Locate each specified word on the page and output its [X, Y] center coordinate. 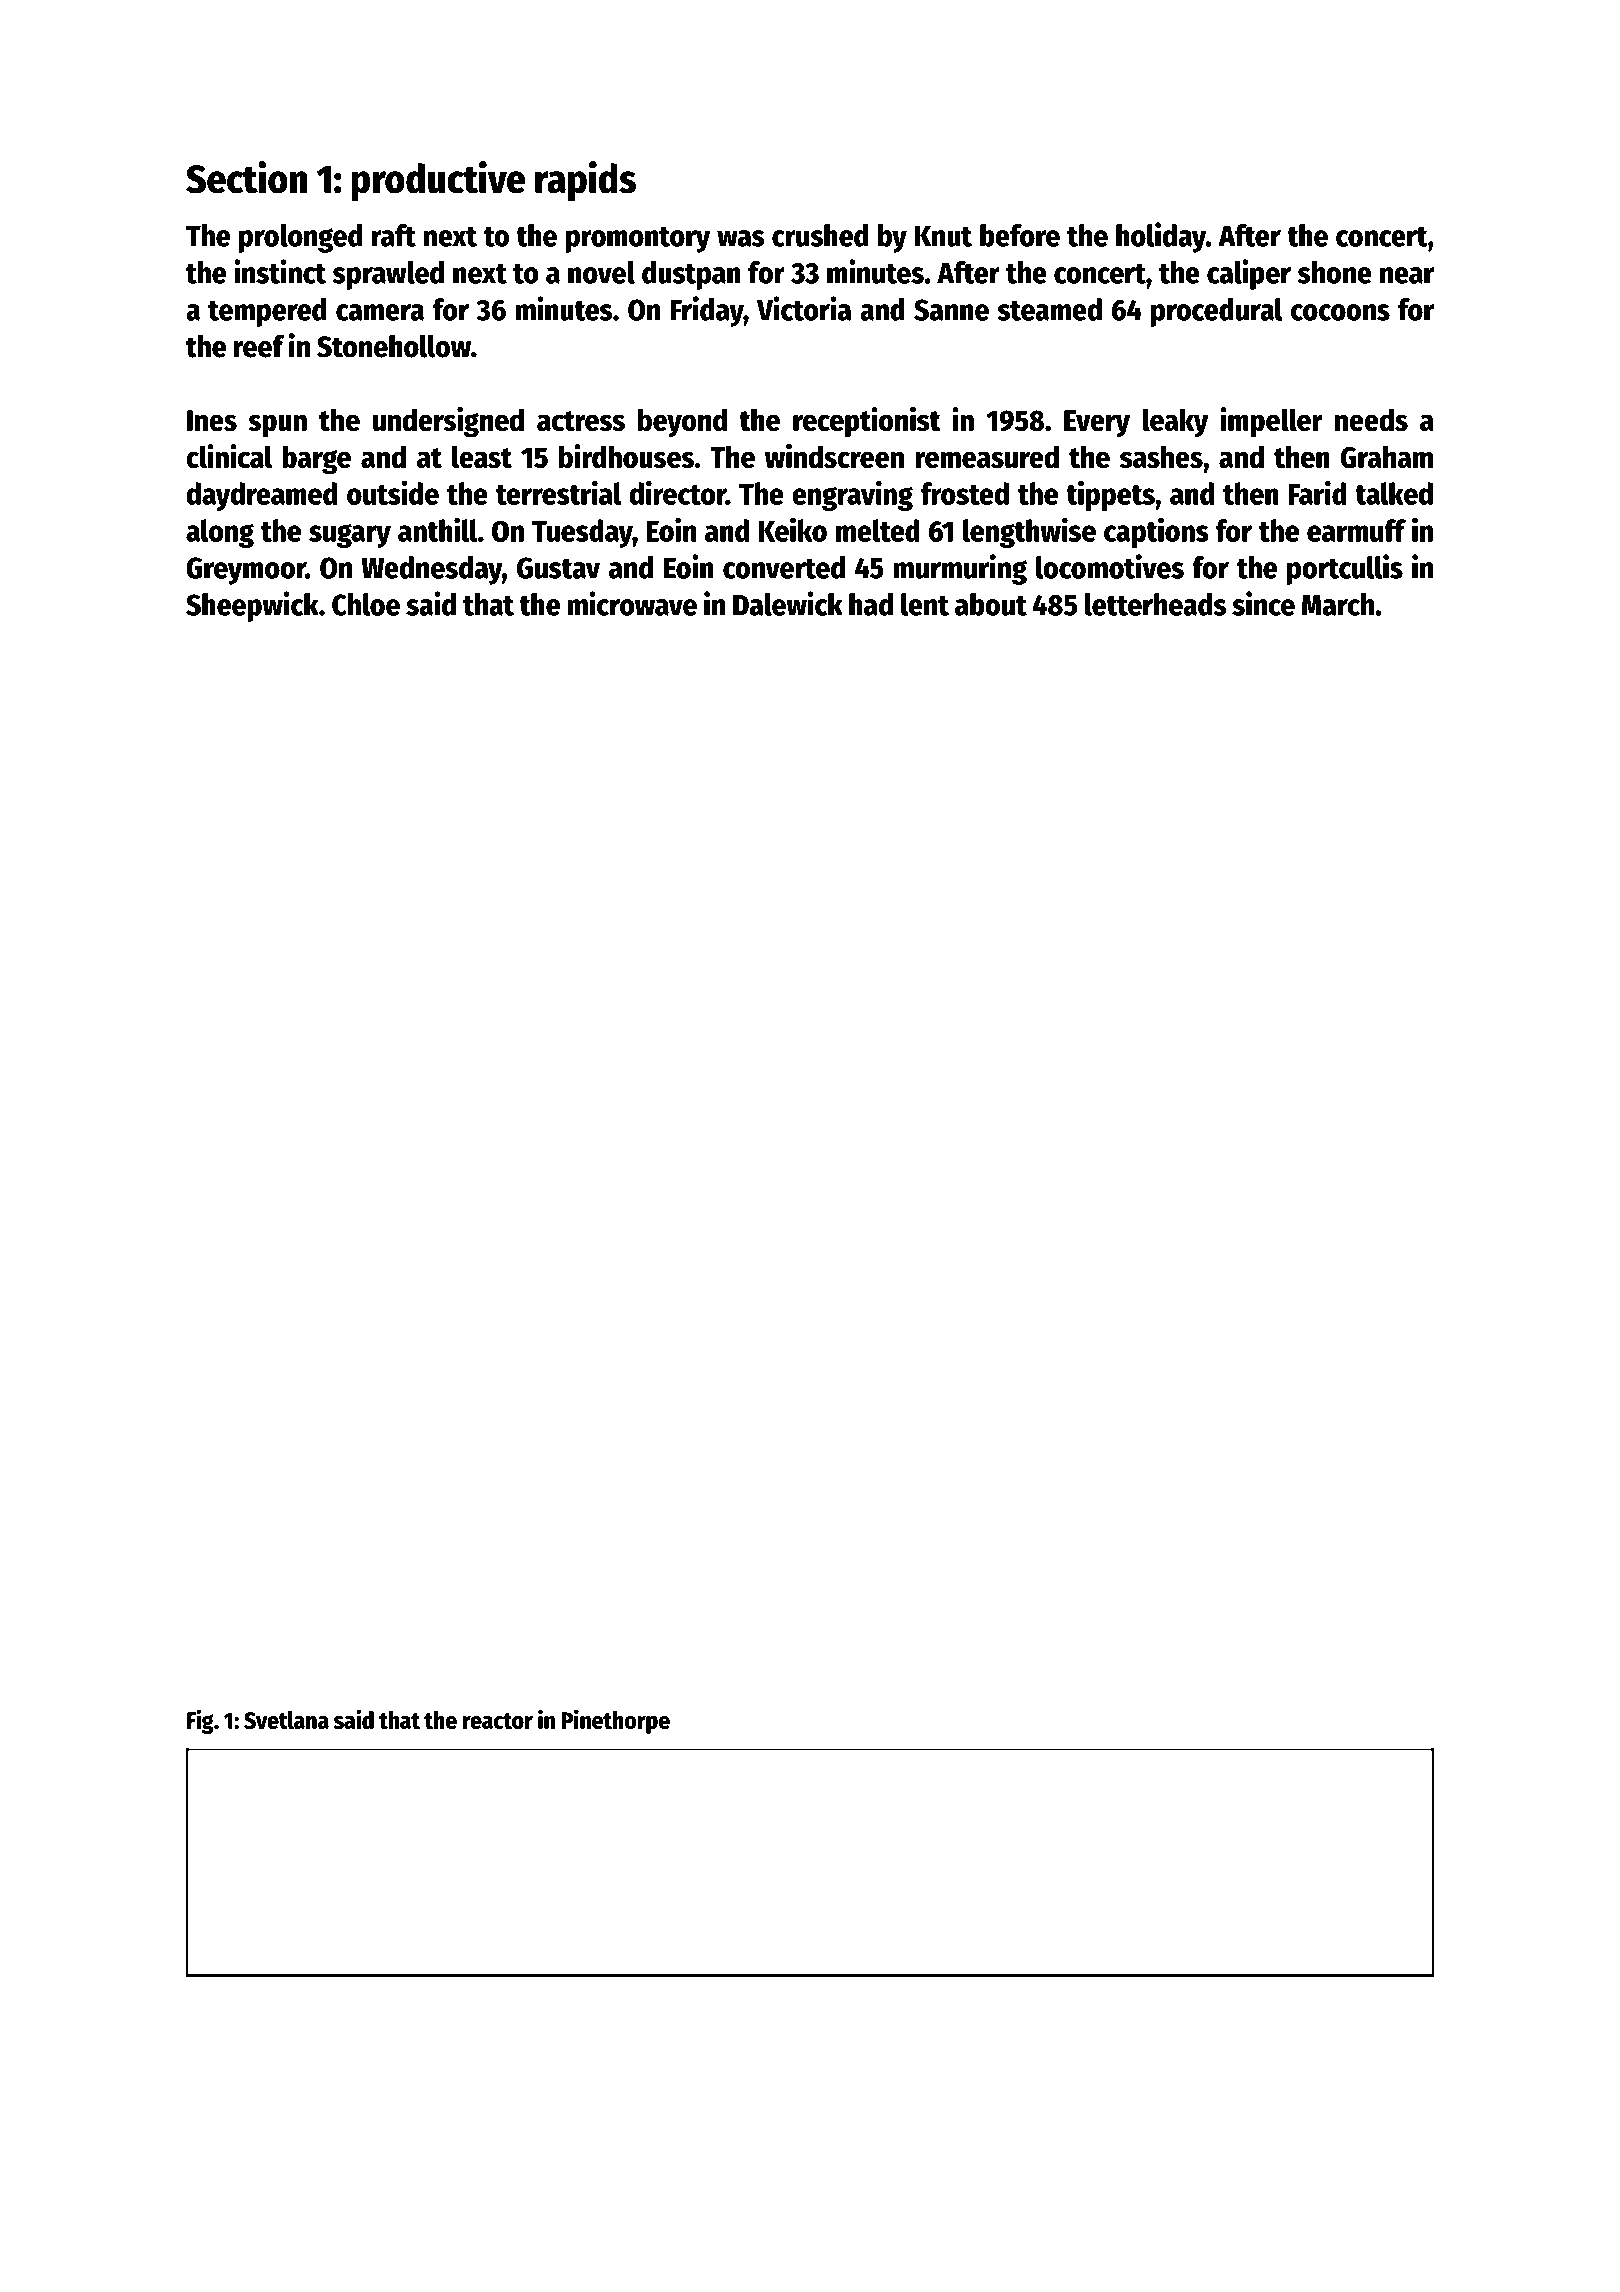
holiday [1161, 237]
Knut [943, 236]
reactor [497, 1721]
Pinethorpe [615, 1721]
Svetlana [286, 1720]
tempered [267, 312]
